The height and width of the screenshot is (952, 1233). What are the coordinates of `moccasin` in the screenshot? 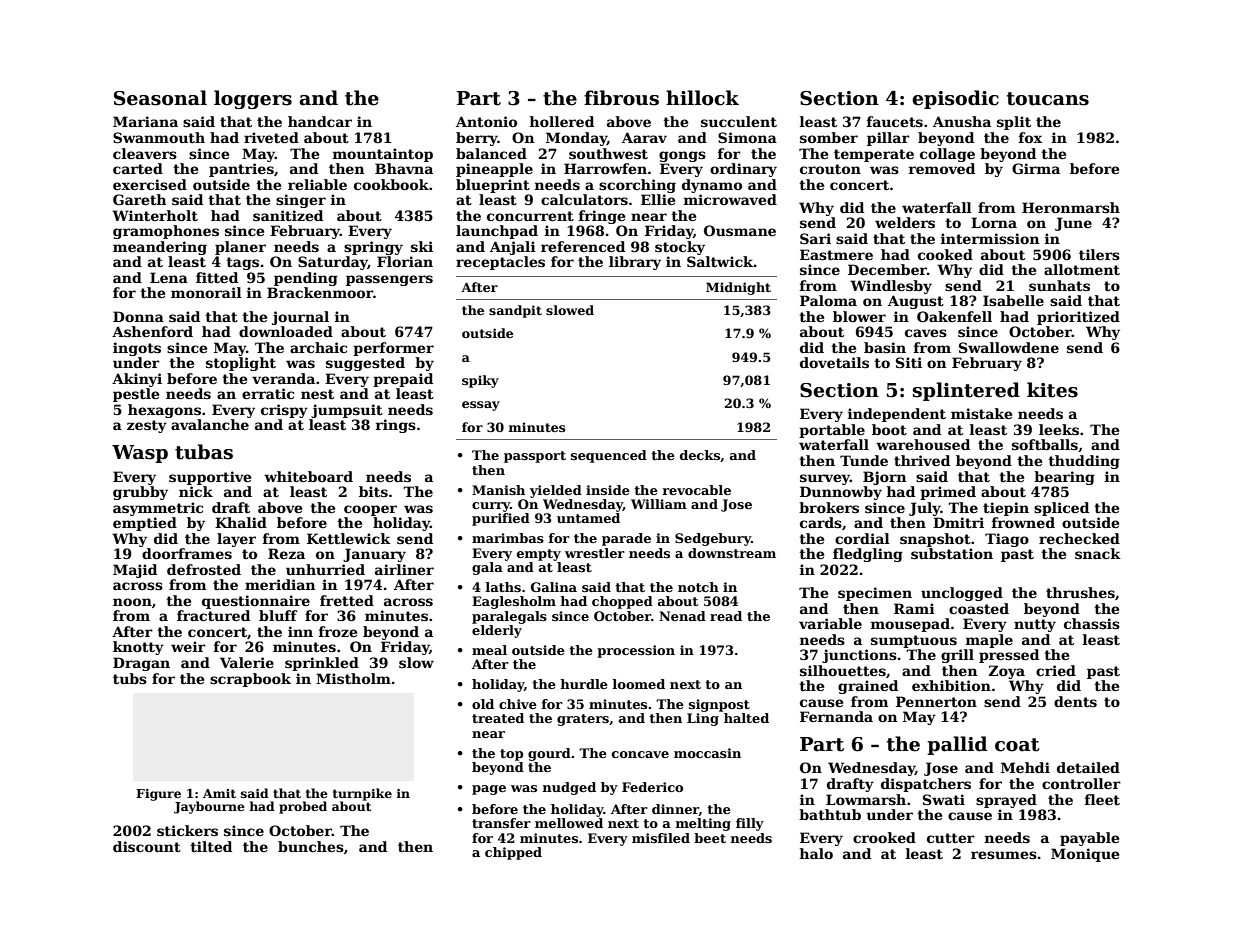 It's located at (707, 753).
